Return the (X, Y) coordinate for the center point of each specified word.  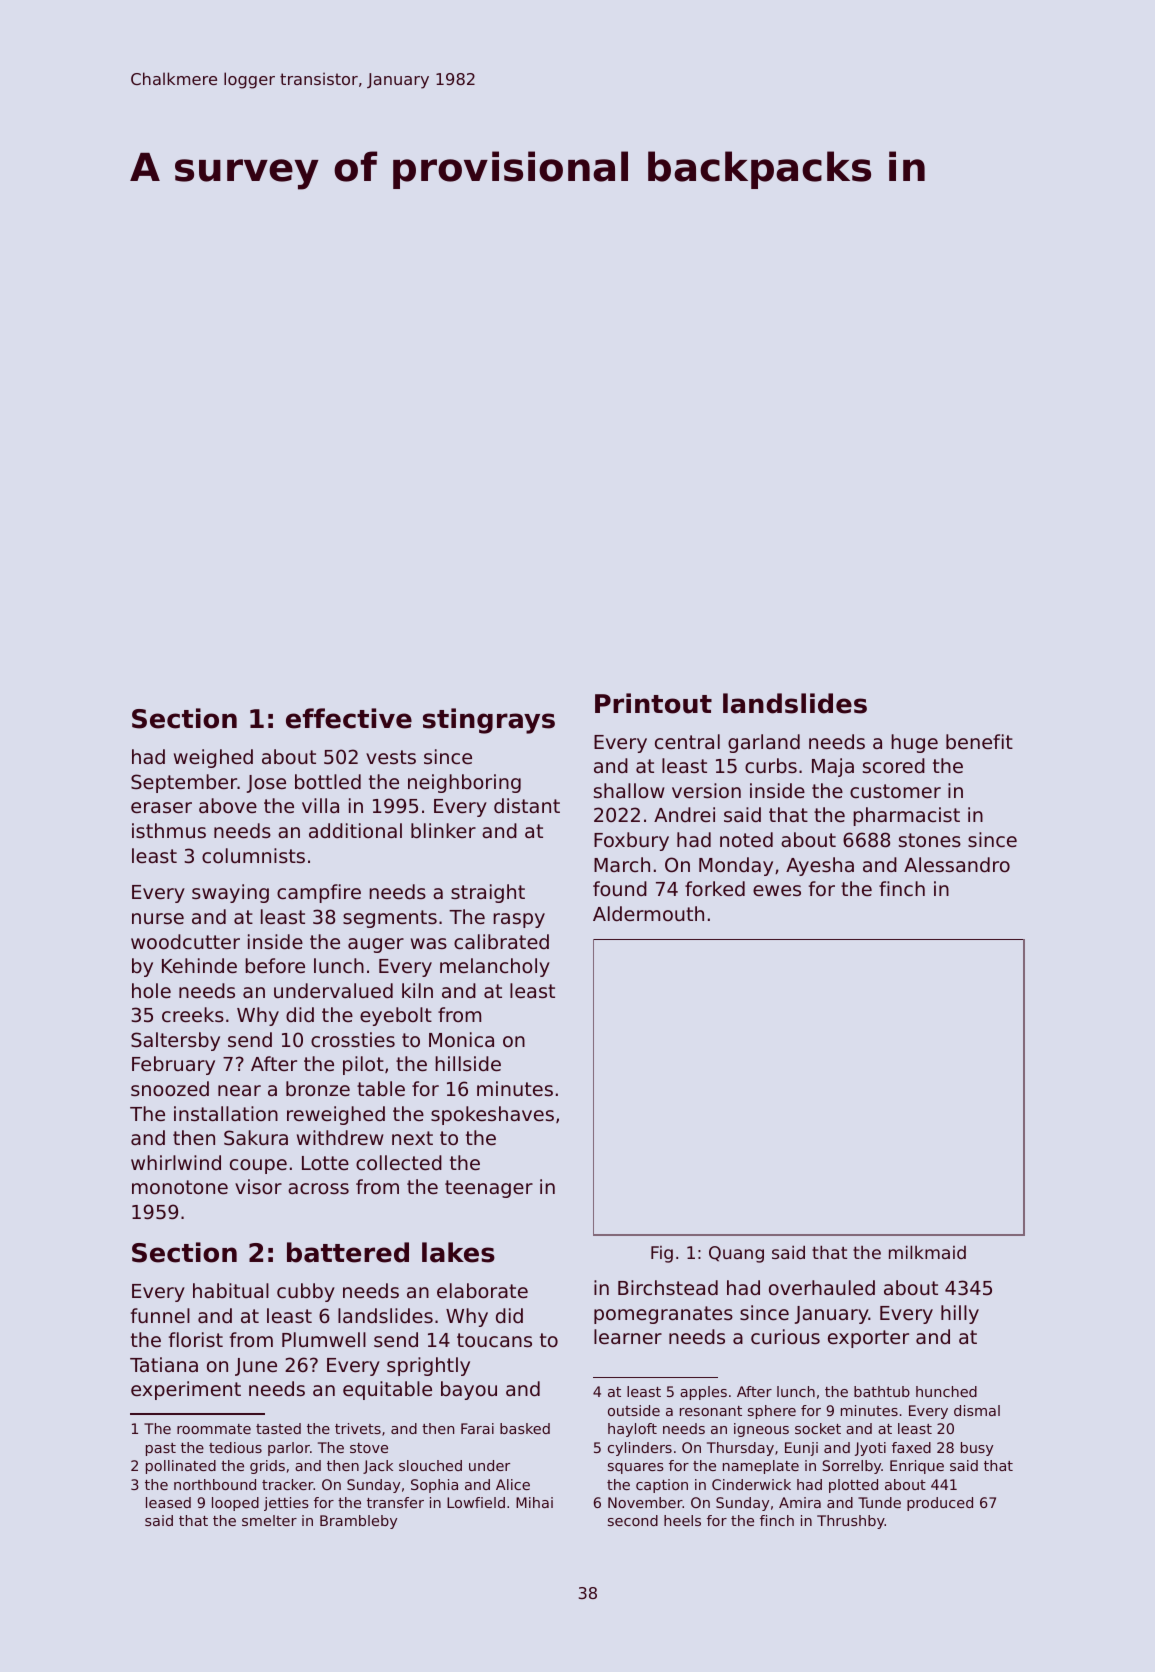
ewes (777, 890)
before (275, 965)
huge (914, 743)
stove (369, 1448)
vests (391, 757)
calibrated (501, 941)
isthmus (169, 830)
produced (940, 1504)
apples (703, 1393)
